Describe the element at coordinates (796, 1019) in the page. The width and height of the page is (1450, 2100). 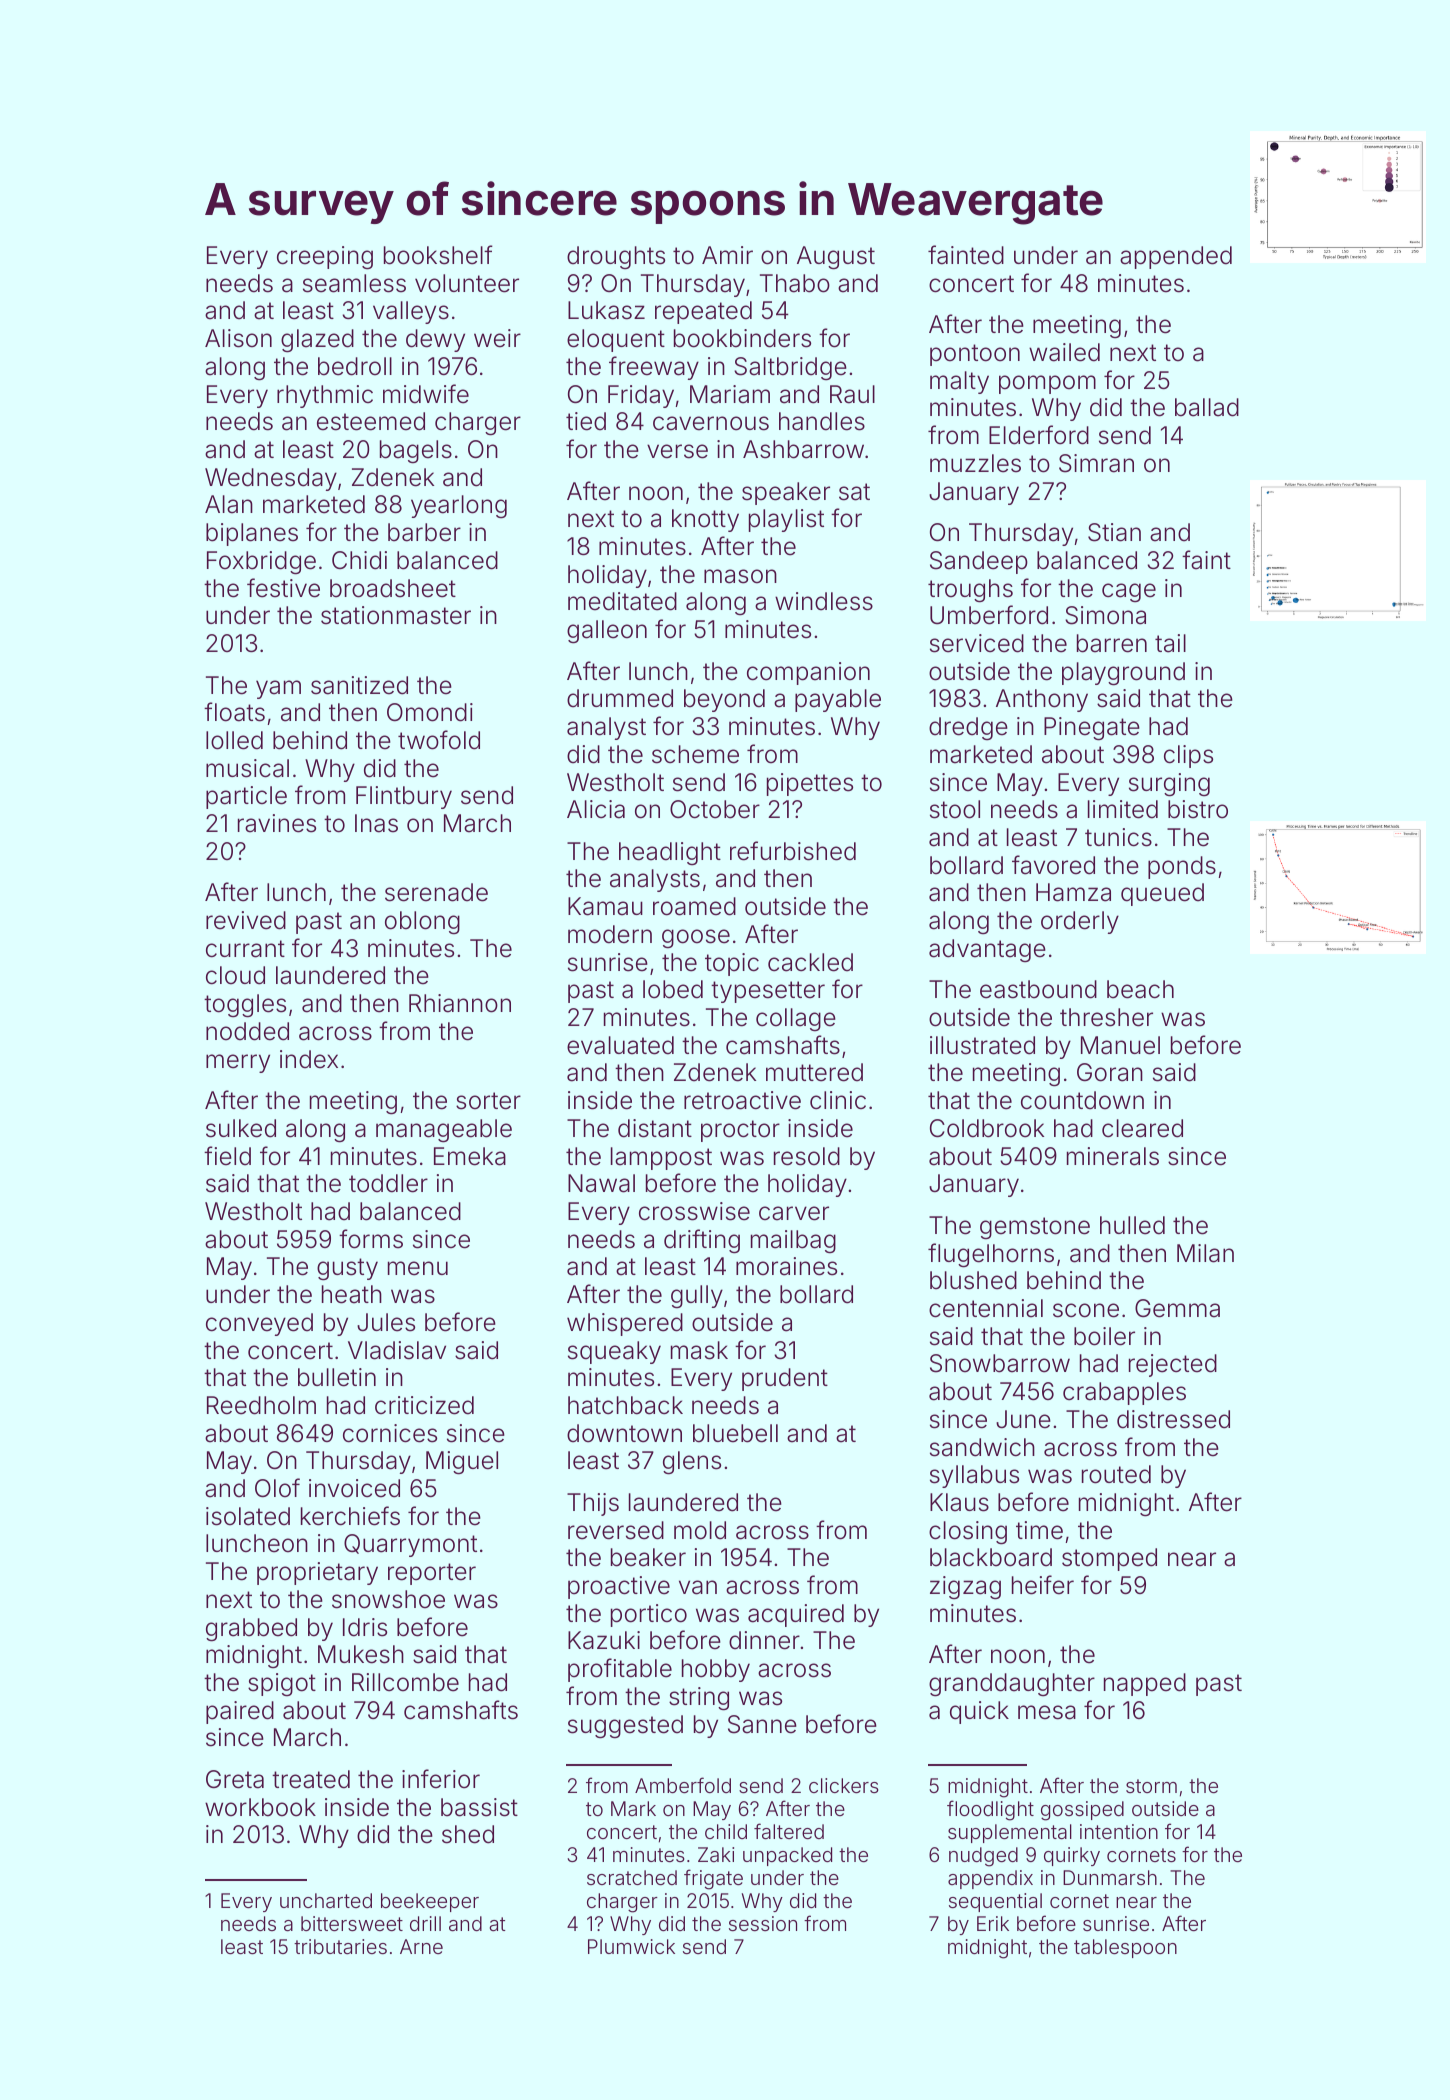
I see `collage` at that location.
